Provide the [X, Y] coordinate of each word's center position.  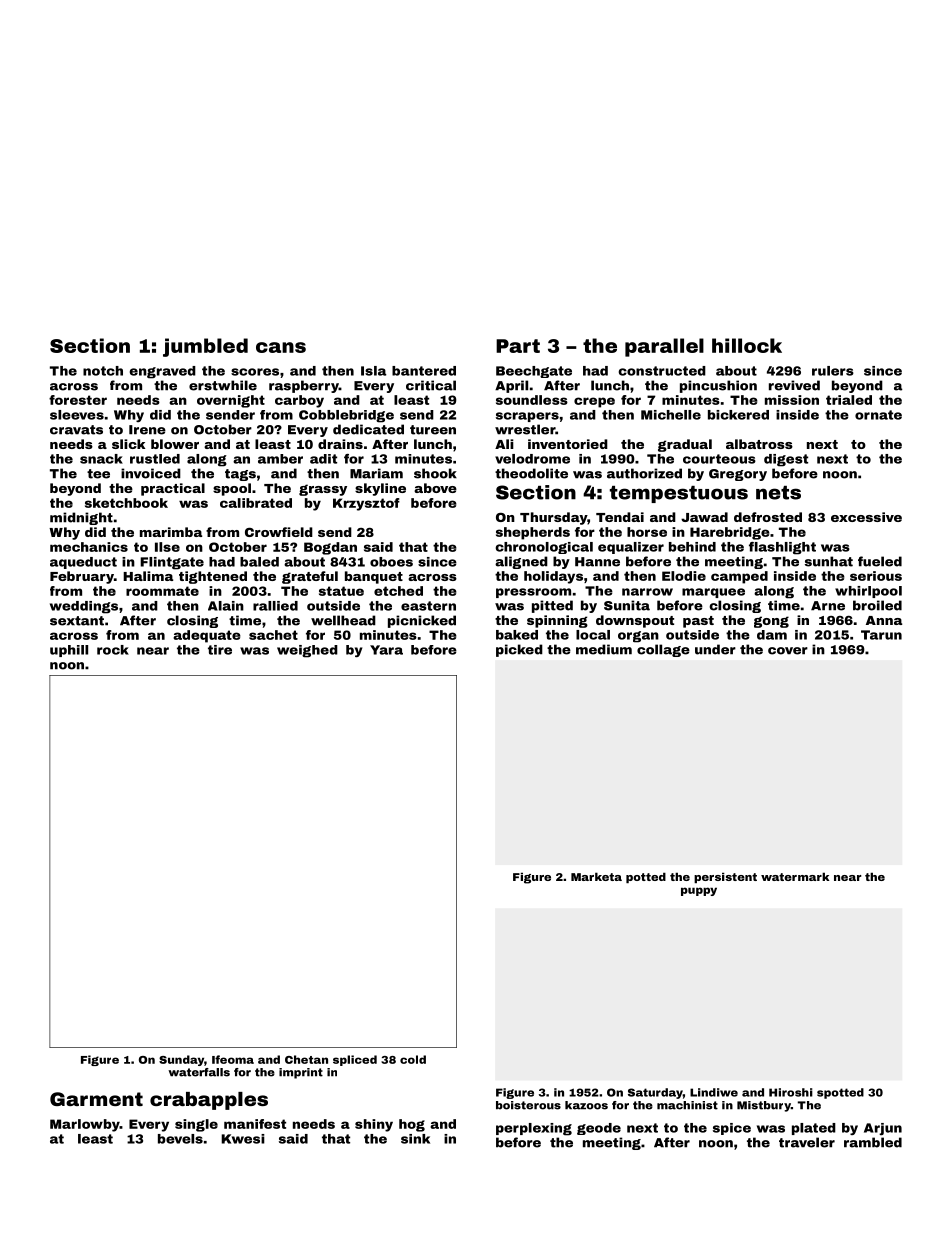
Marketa [596, 876]
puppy [699, 891]
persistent [725, 877]
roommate [162, 591]
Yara [386, 650]
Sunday [181, 1060]
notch [103, 371]
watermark [795, 876]
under [715, 649]
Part [518, 346]
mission [792, 400]
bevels [180, 1139]
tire [220, 650]
